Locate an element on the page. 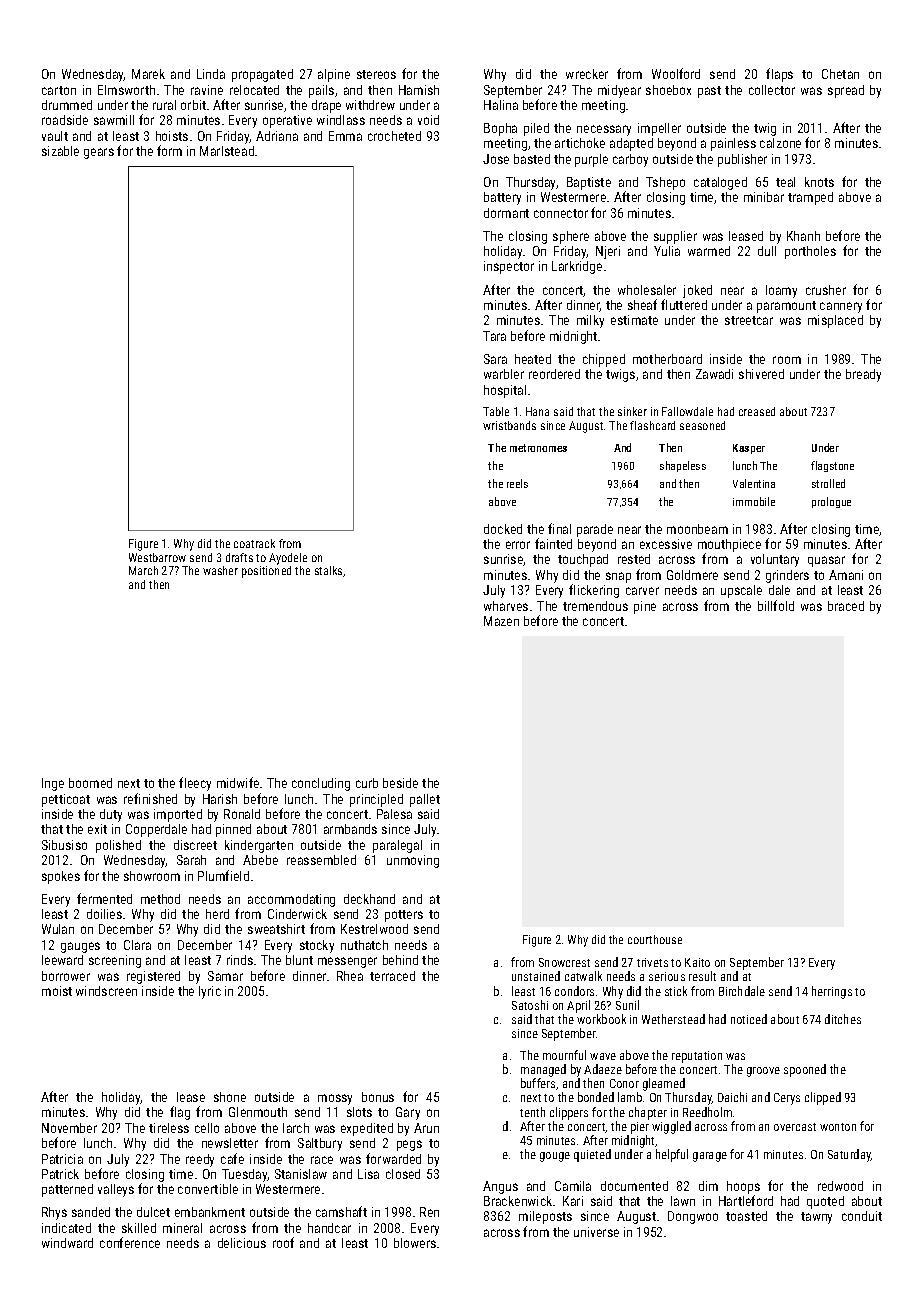  prologue is located at coordinates (831, 502).
